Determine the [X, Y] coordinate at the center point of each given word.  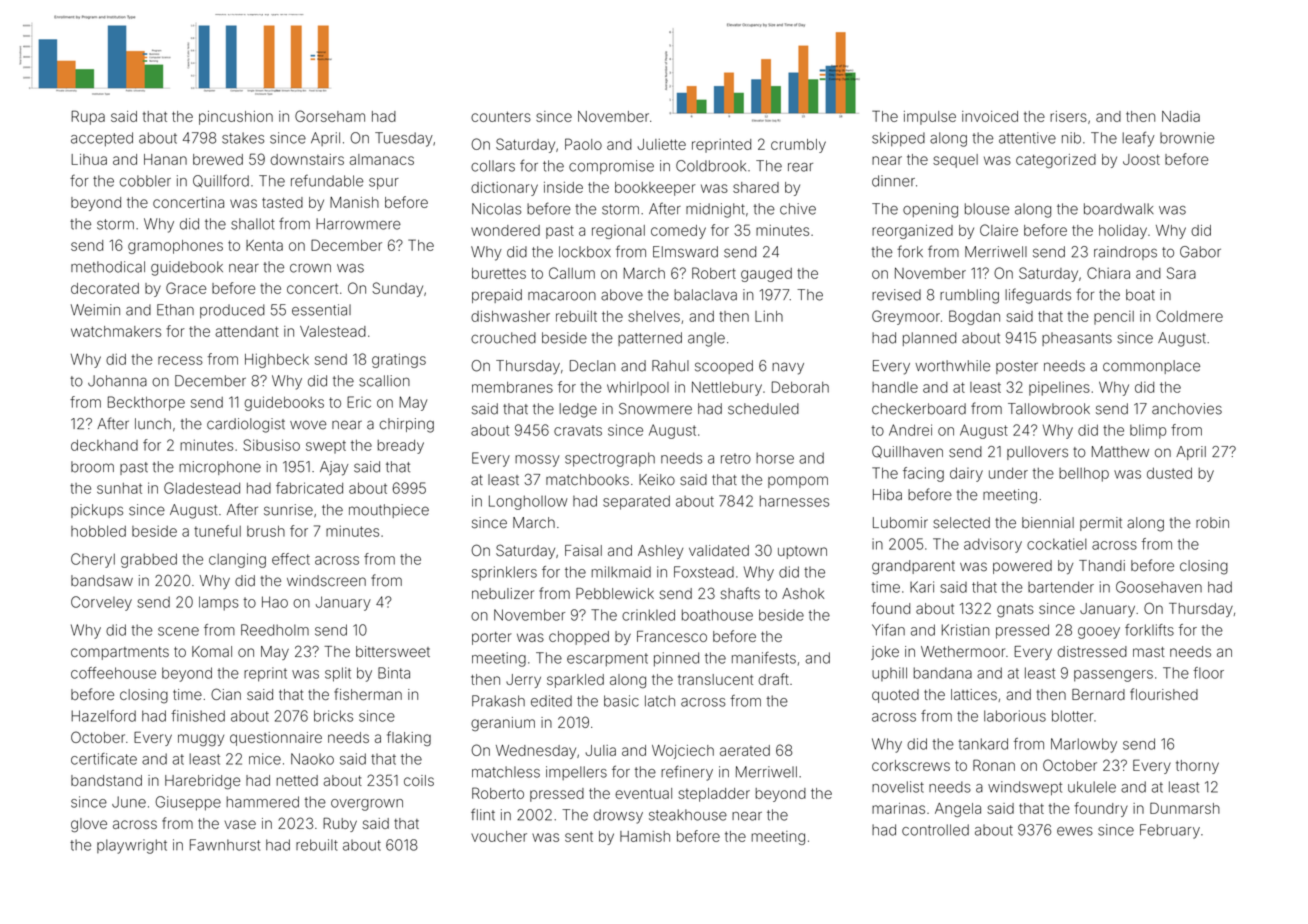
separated [636, 502]
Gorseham [330, 116]
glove [89, 825]
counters [501, 116]
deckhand [104, 445]
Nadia [1181, 116]
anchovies [1187, 409]
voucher [499, 836]
